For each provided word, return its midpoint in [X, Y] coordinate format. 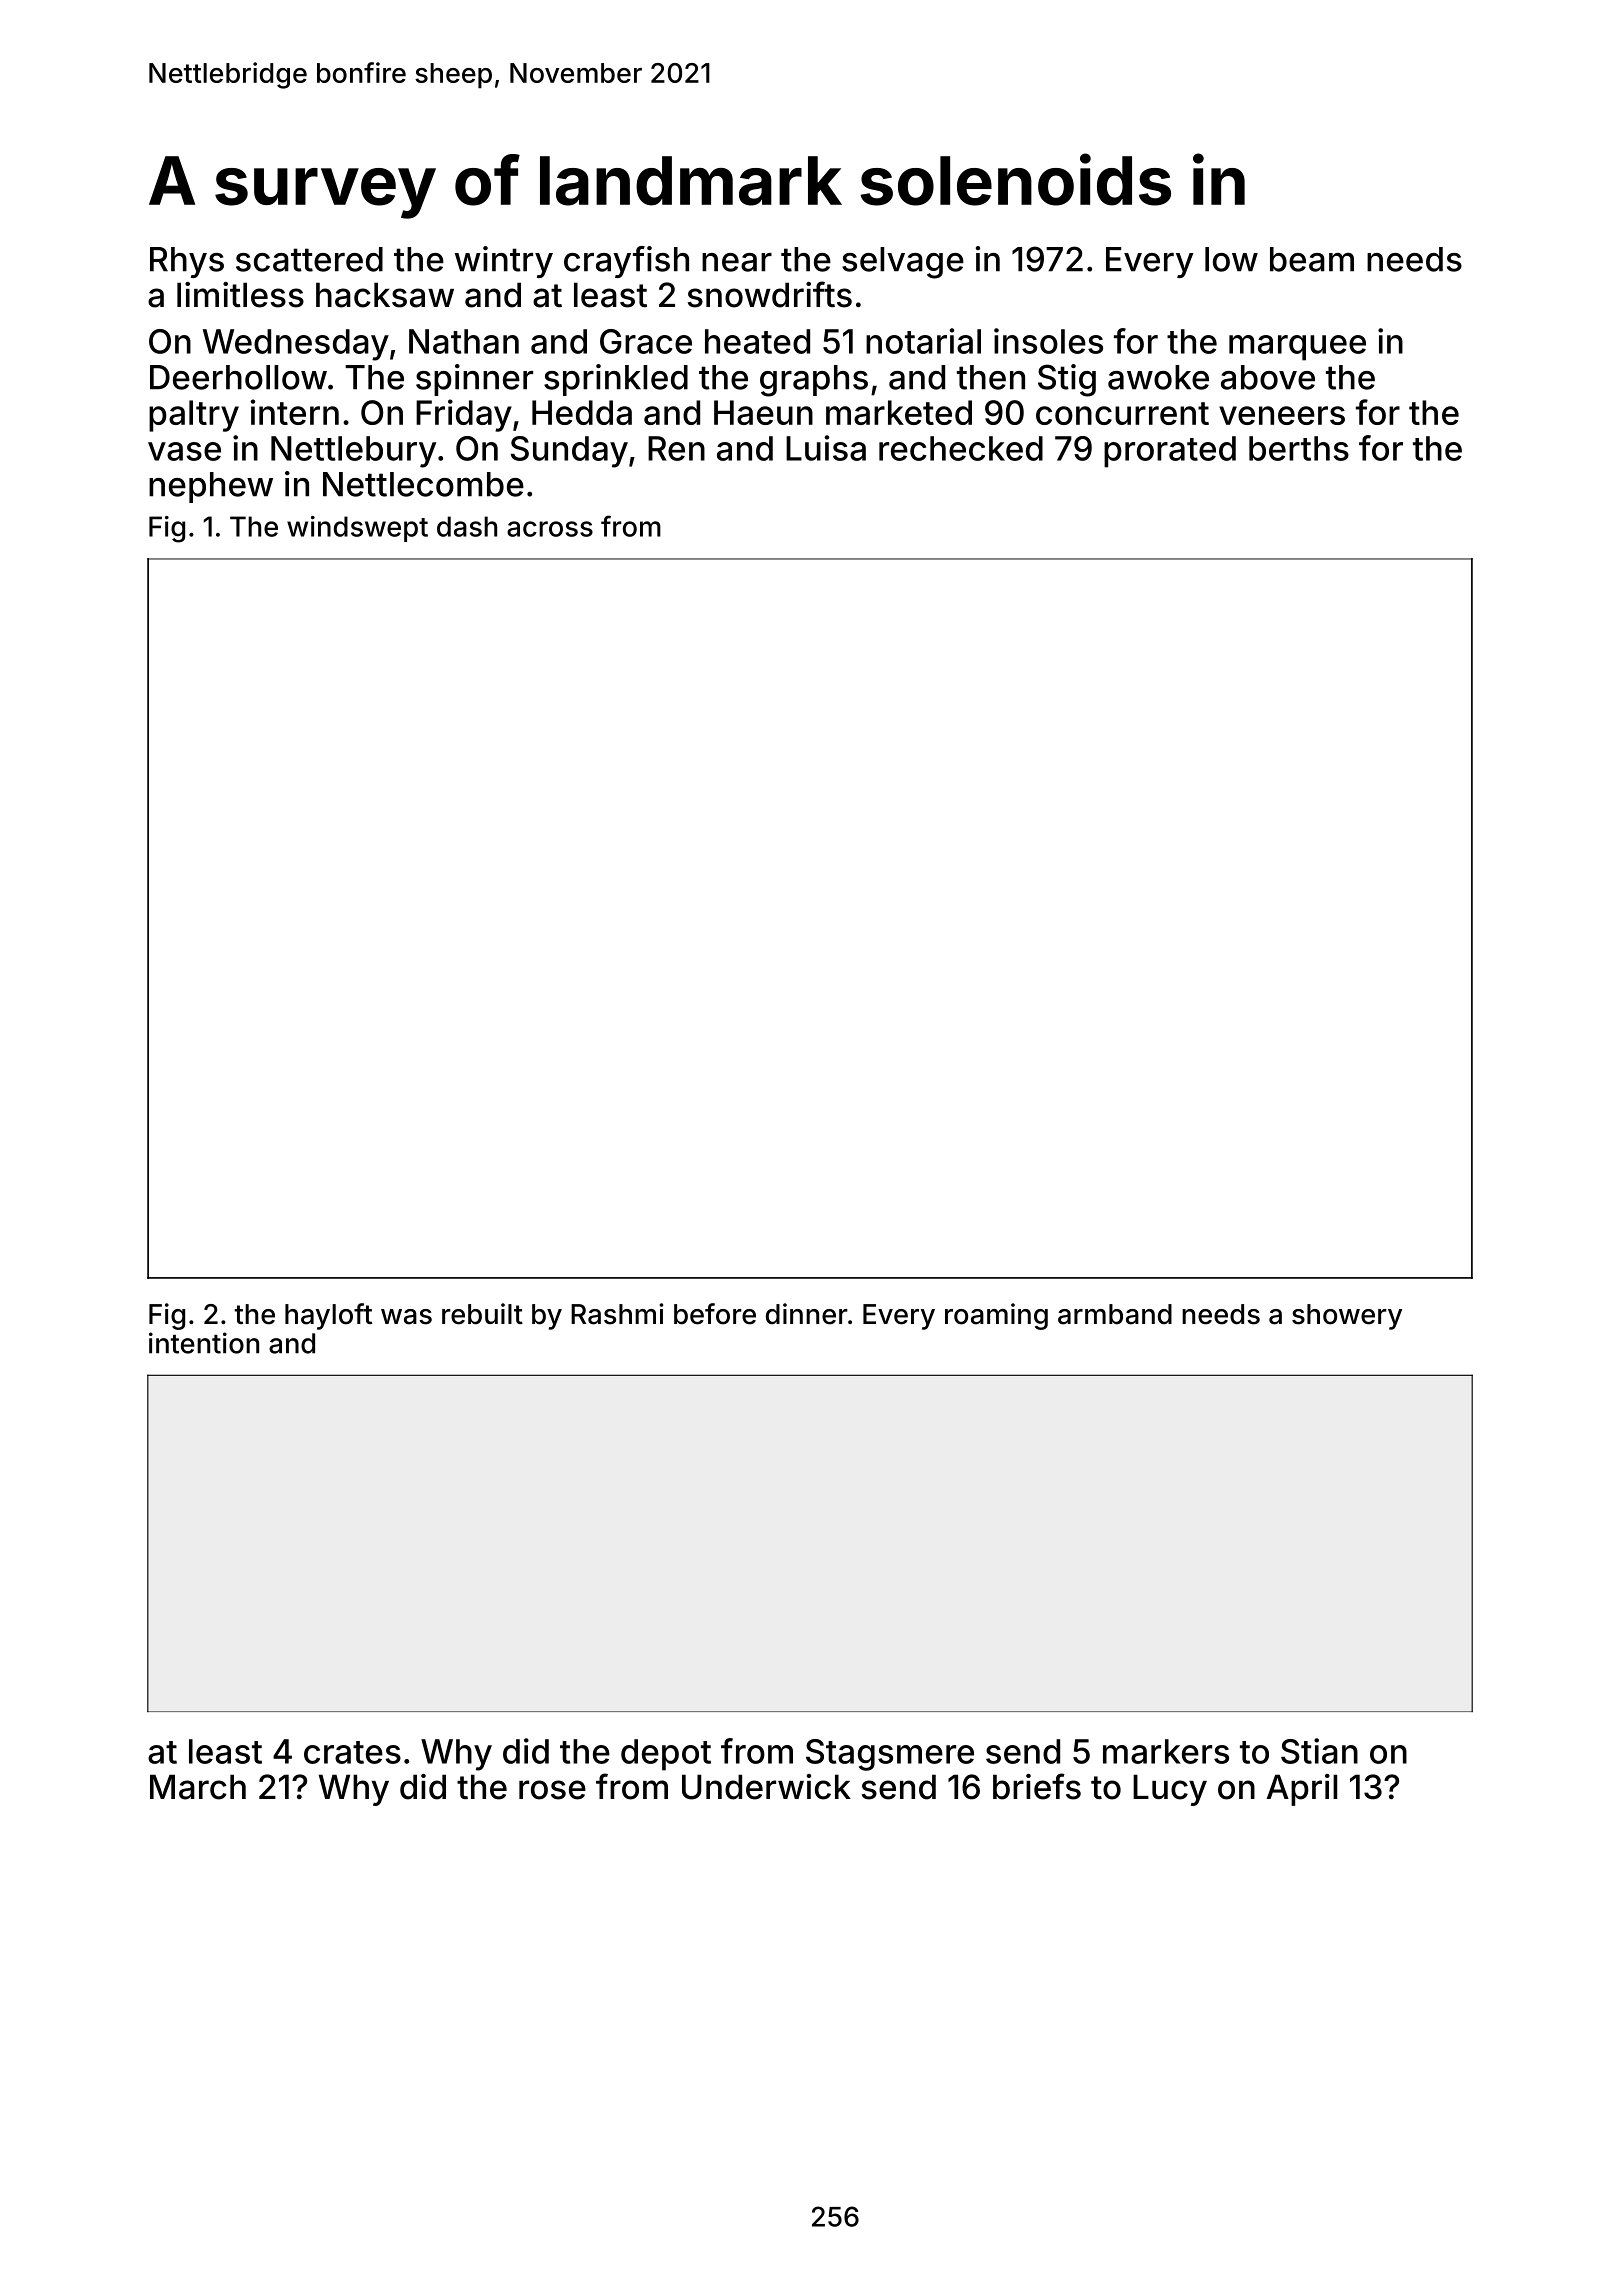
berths [1299, 448]
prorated [1170, 452]
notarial [923, 341]
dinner [807, 1314]
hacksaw [385, 295]
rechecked [961, 448]
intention [204, 1343]
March [198, 1787]
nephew [211, 487]
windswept [357, 529]
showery [1347, 1317]
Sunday [569, 452]
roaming [996, 1316]
